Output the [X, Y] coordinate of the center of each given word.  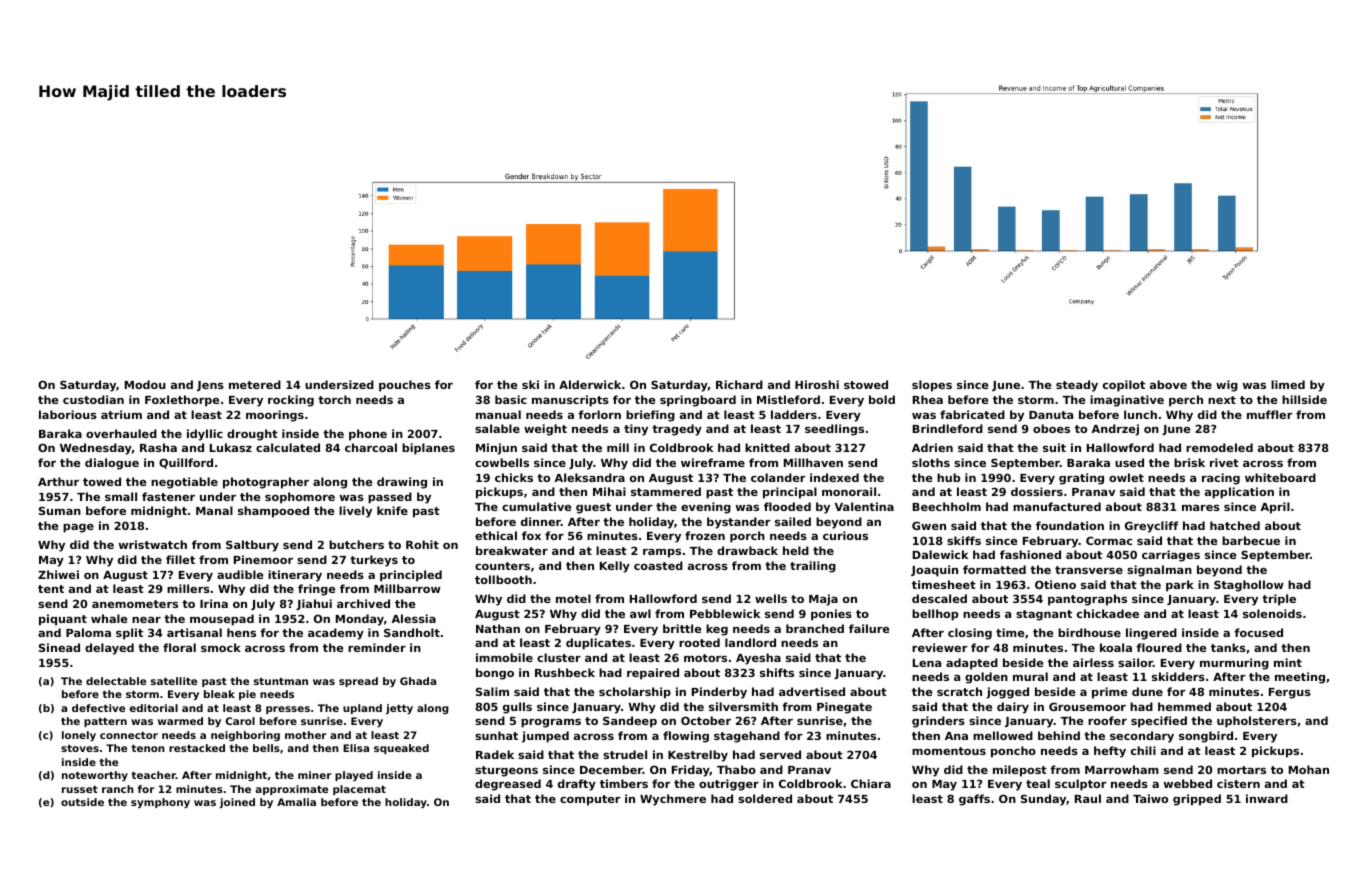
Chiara [871, 783]
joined [237, 803]
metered [255, 384]
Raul [1088, 798]
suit [1054, 447]
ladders [794, 414]
